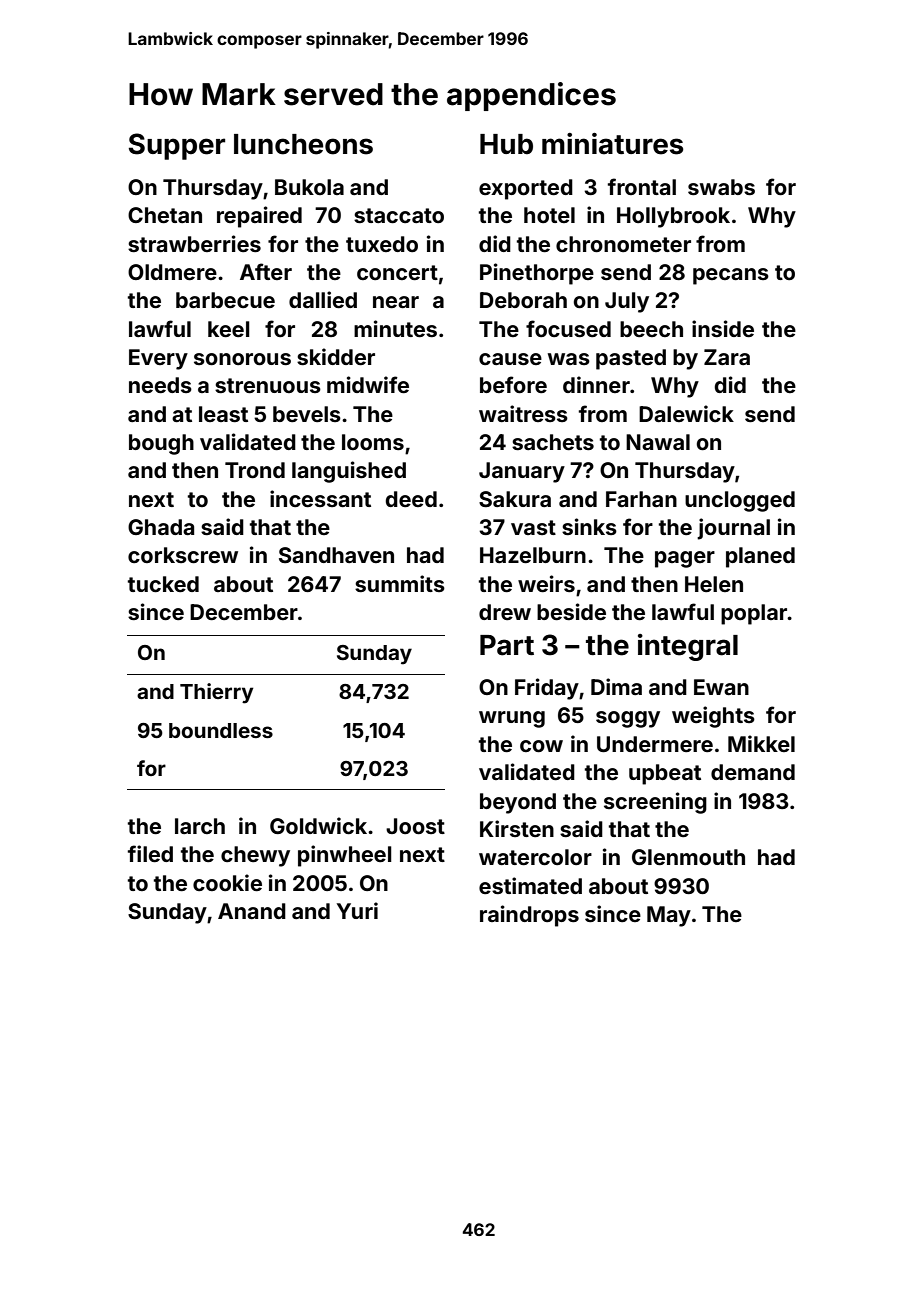  What do you see at coordinates (200, 826) in the screenshot?
I see `larch` at bounding box center [200, 826].
